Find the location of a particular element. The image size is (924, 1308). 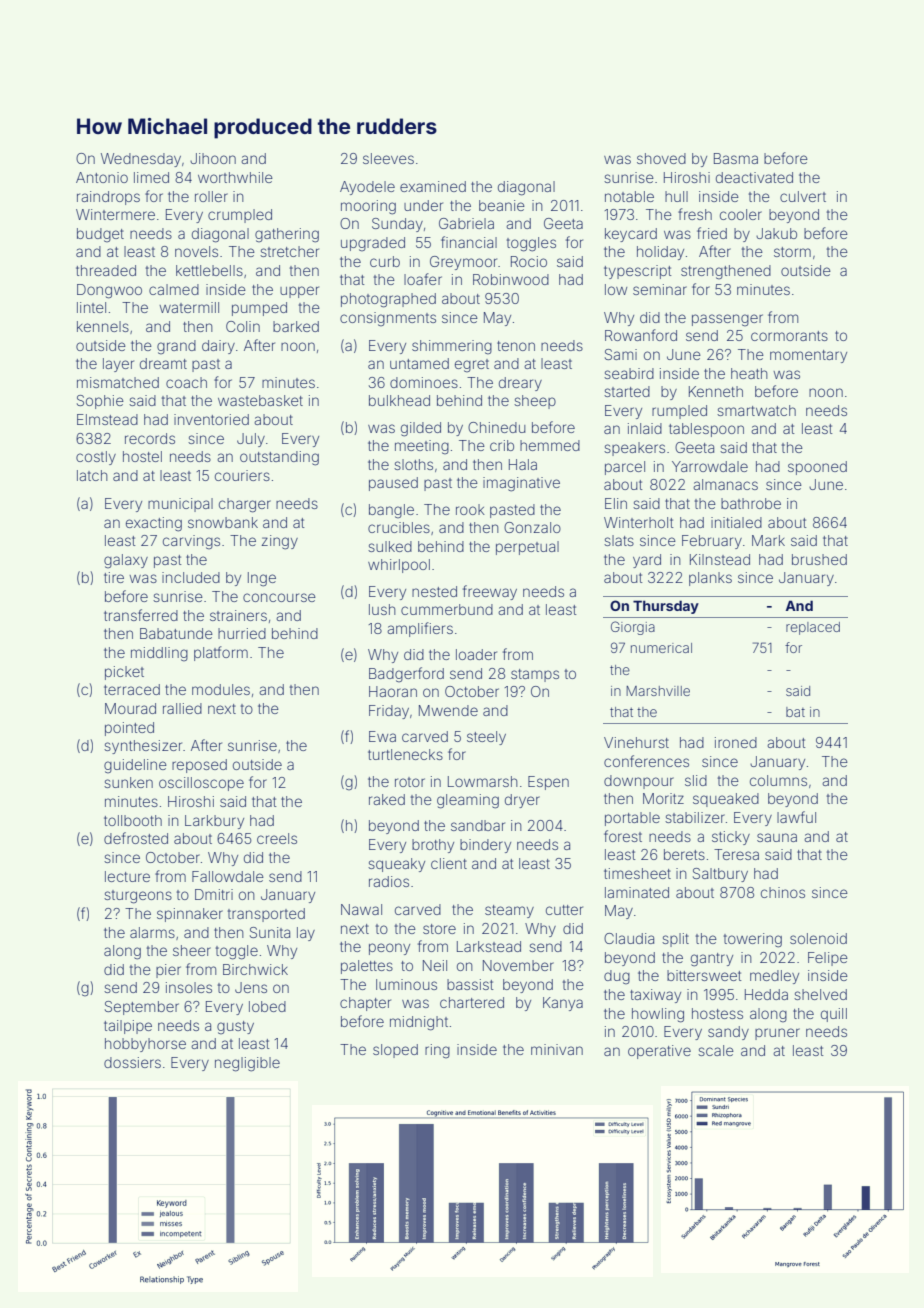

sloped is located at coordinates (395, 1051).
